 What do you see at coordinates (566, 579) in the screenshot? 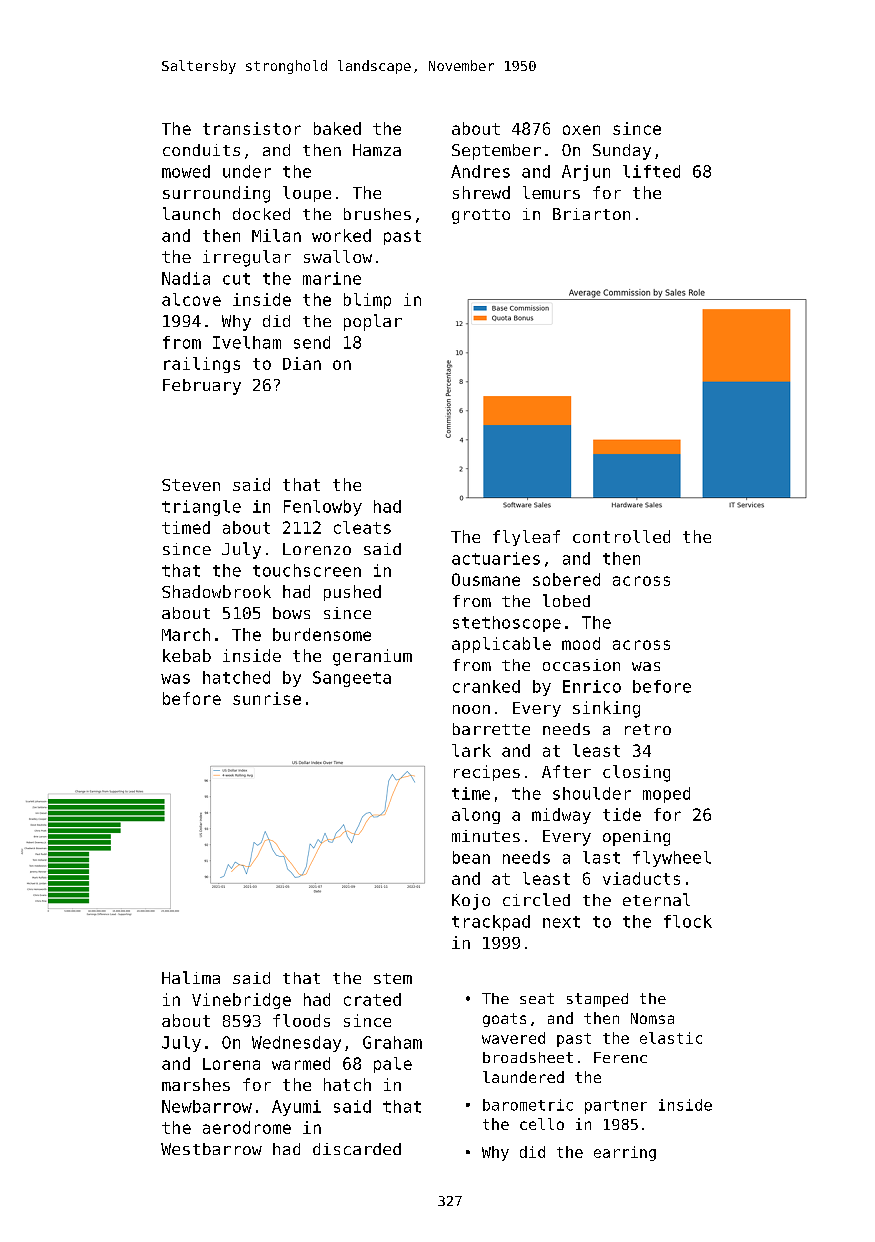
I see `sobered` at bounding box center [566, 579].
